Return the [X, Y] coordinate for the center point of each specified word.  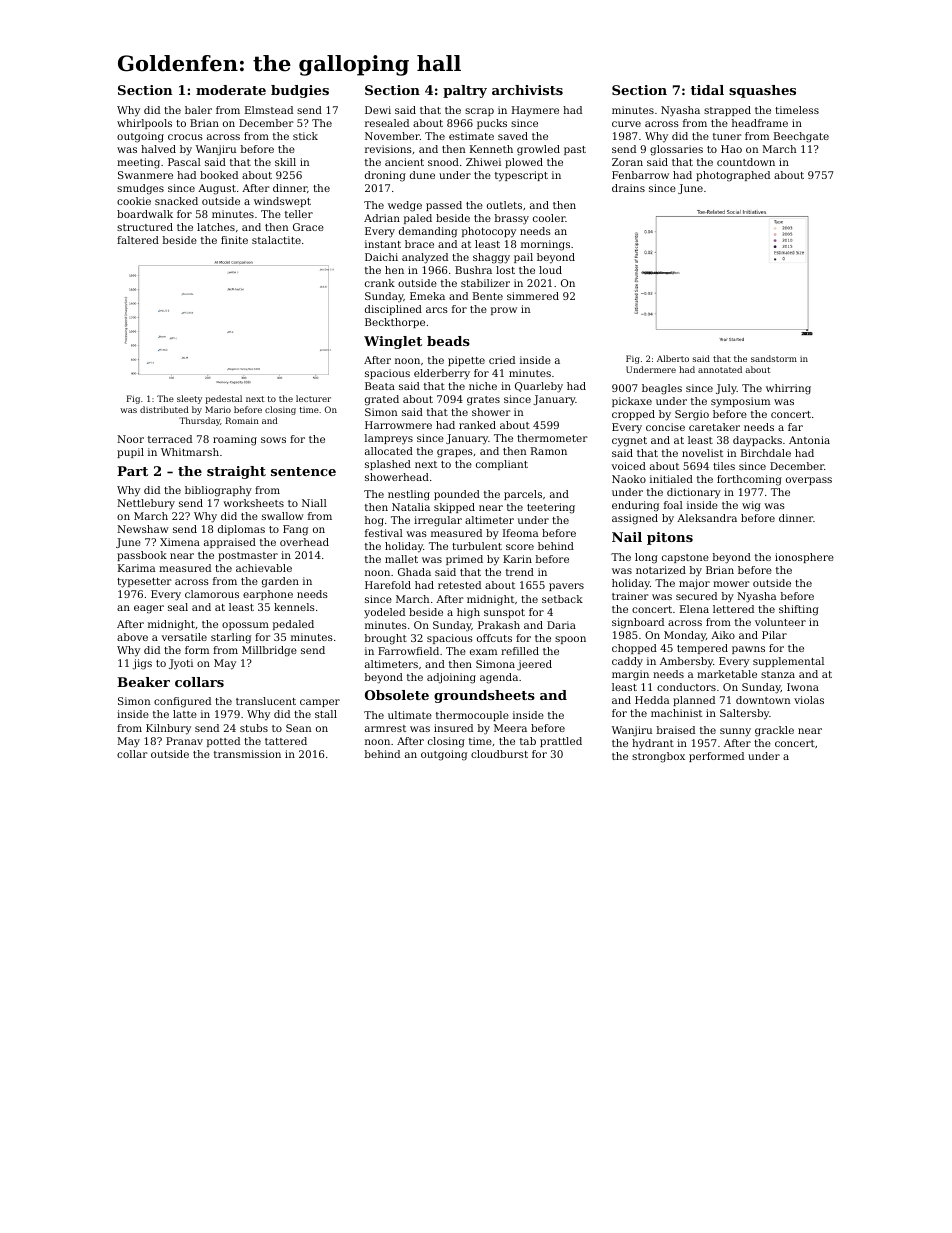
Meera [510, 728]
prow [504, 311]
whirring [788, 389]
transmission [247, 754]
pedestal [224, 399]
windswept [282, 202]
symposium [740, 402]
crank [380, 283]
